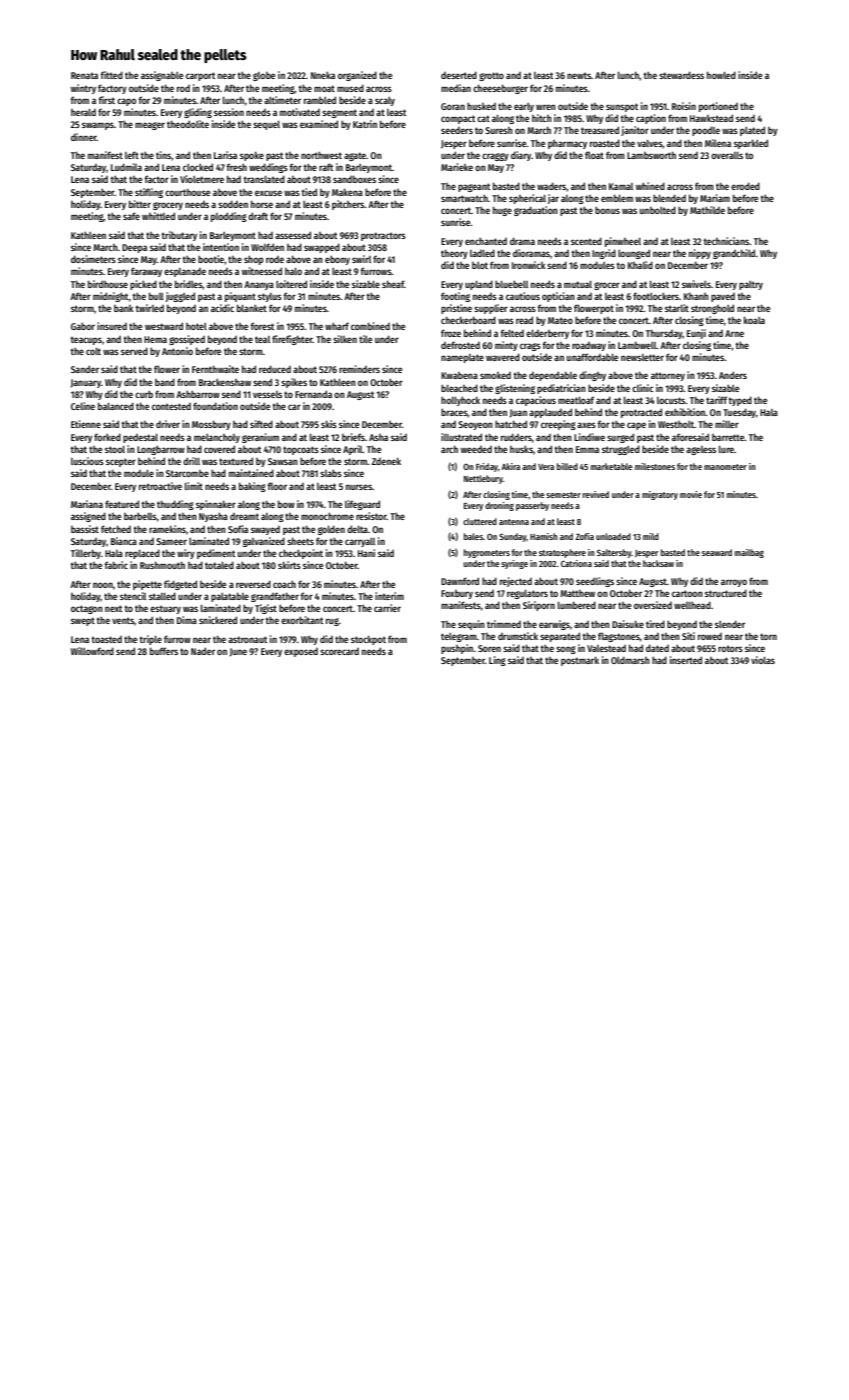 The image size is (849, 1400). Describe the element at coordinates (126, 102) in the screenshot. I see `capo` at that location.
